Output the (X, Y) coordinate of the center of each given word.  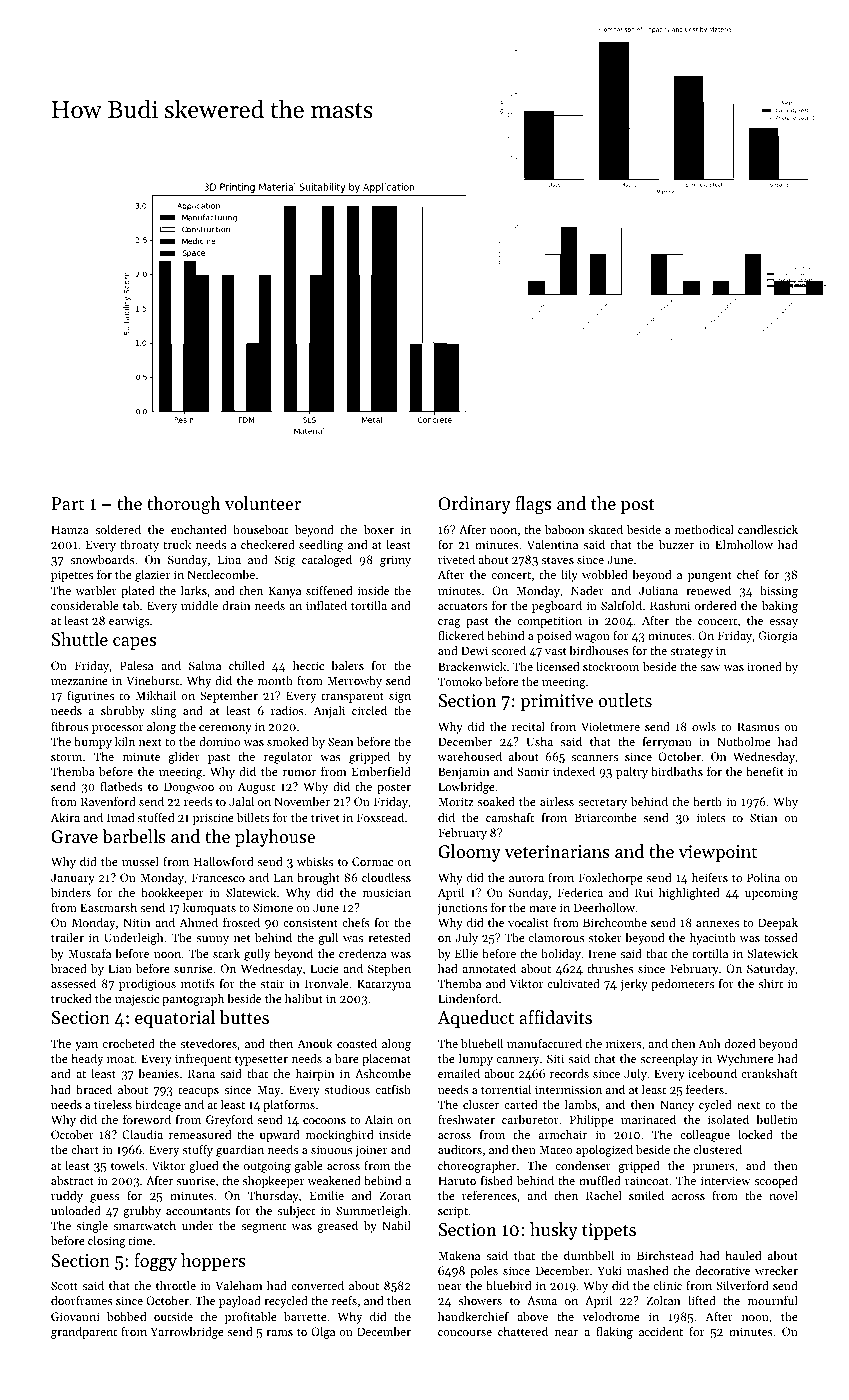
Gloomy (469, 853)
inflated (326, 605)
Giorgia (778, 637)
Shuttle (80, 639)
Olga (323, 1333)
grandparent (84, 1333)
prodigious (147, 985)
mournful (773, 1300)
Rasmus (758, 726)
